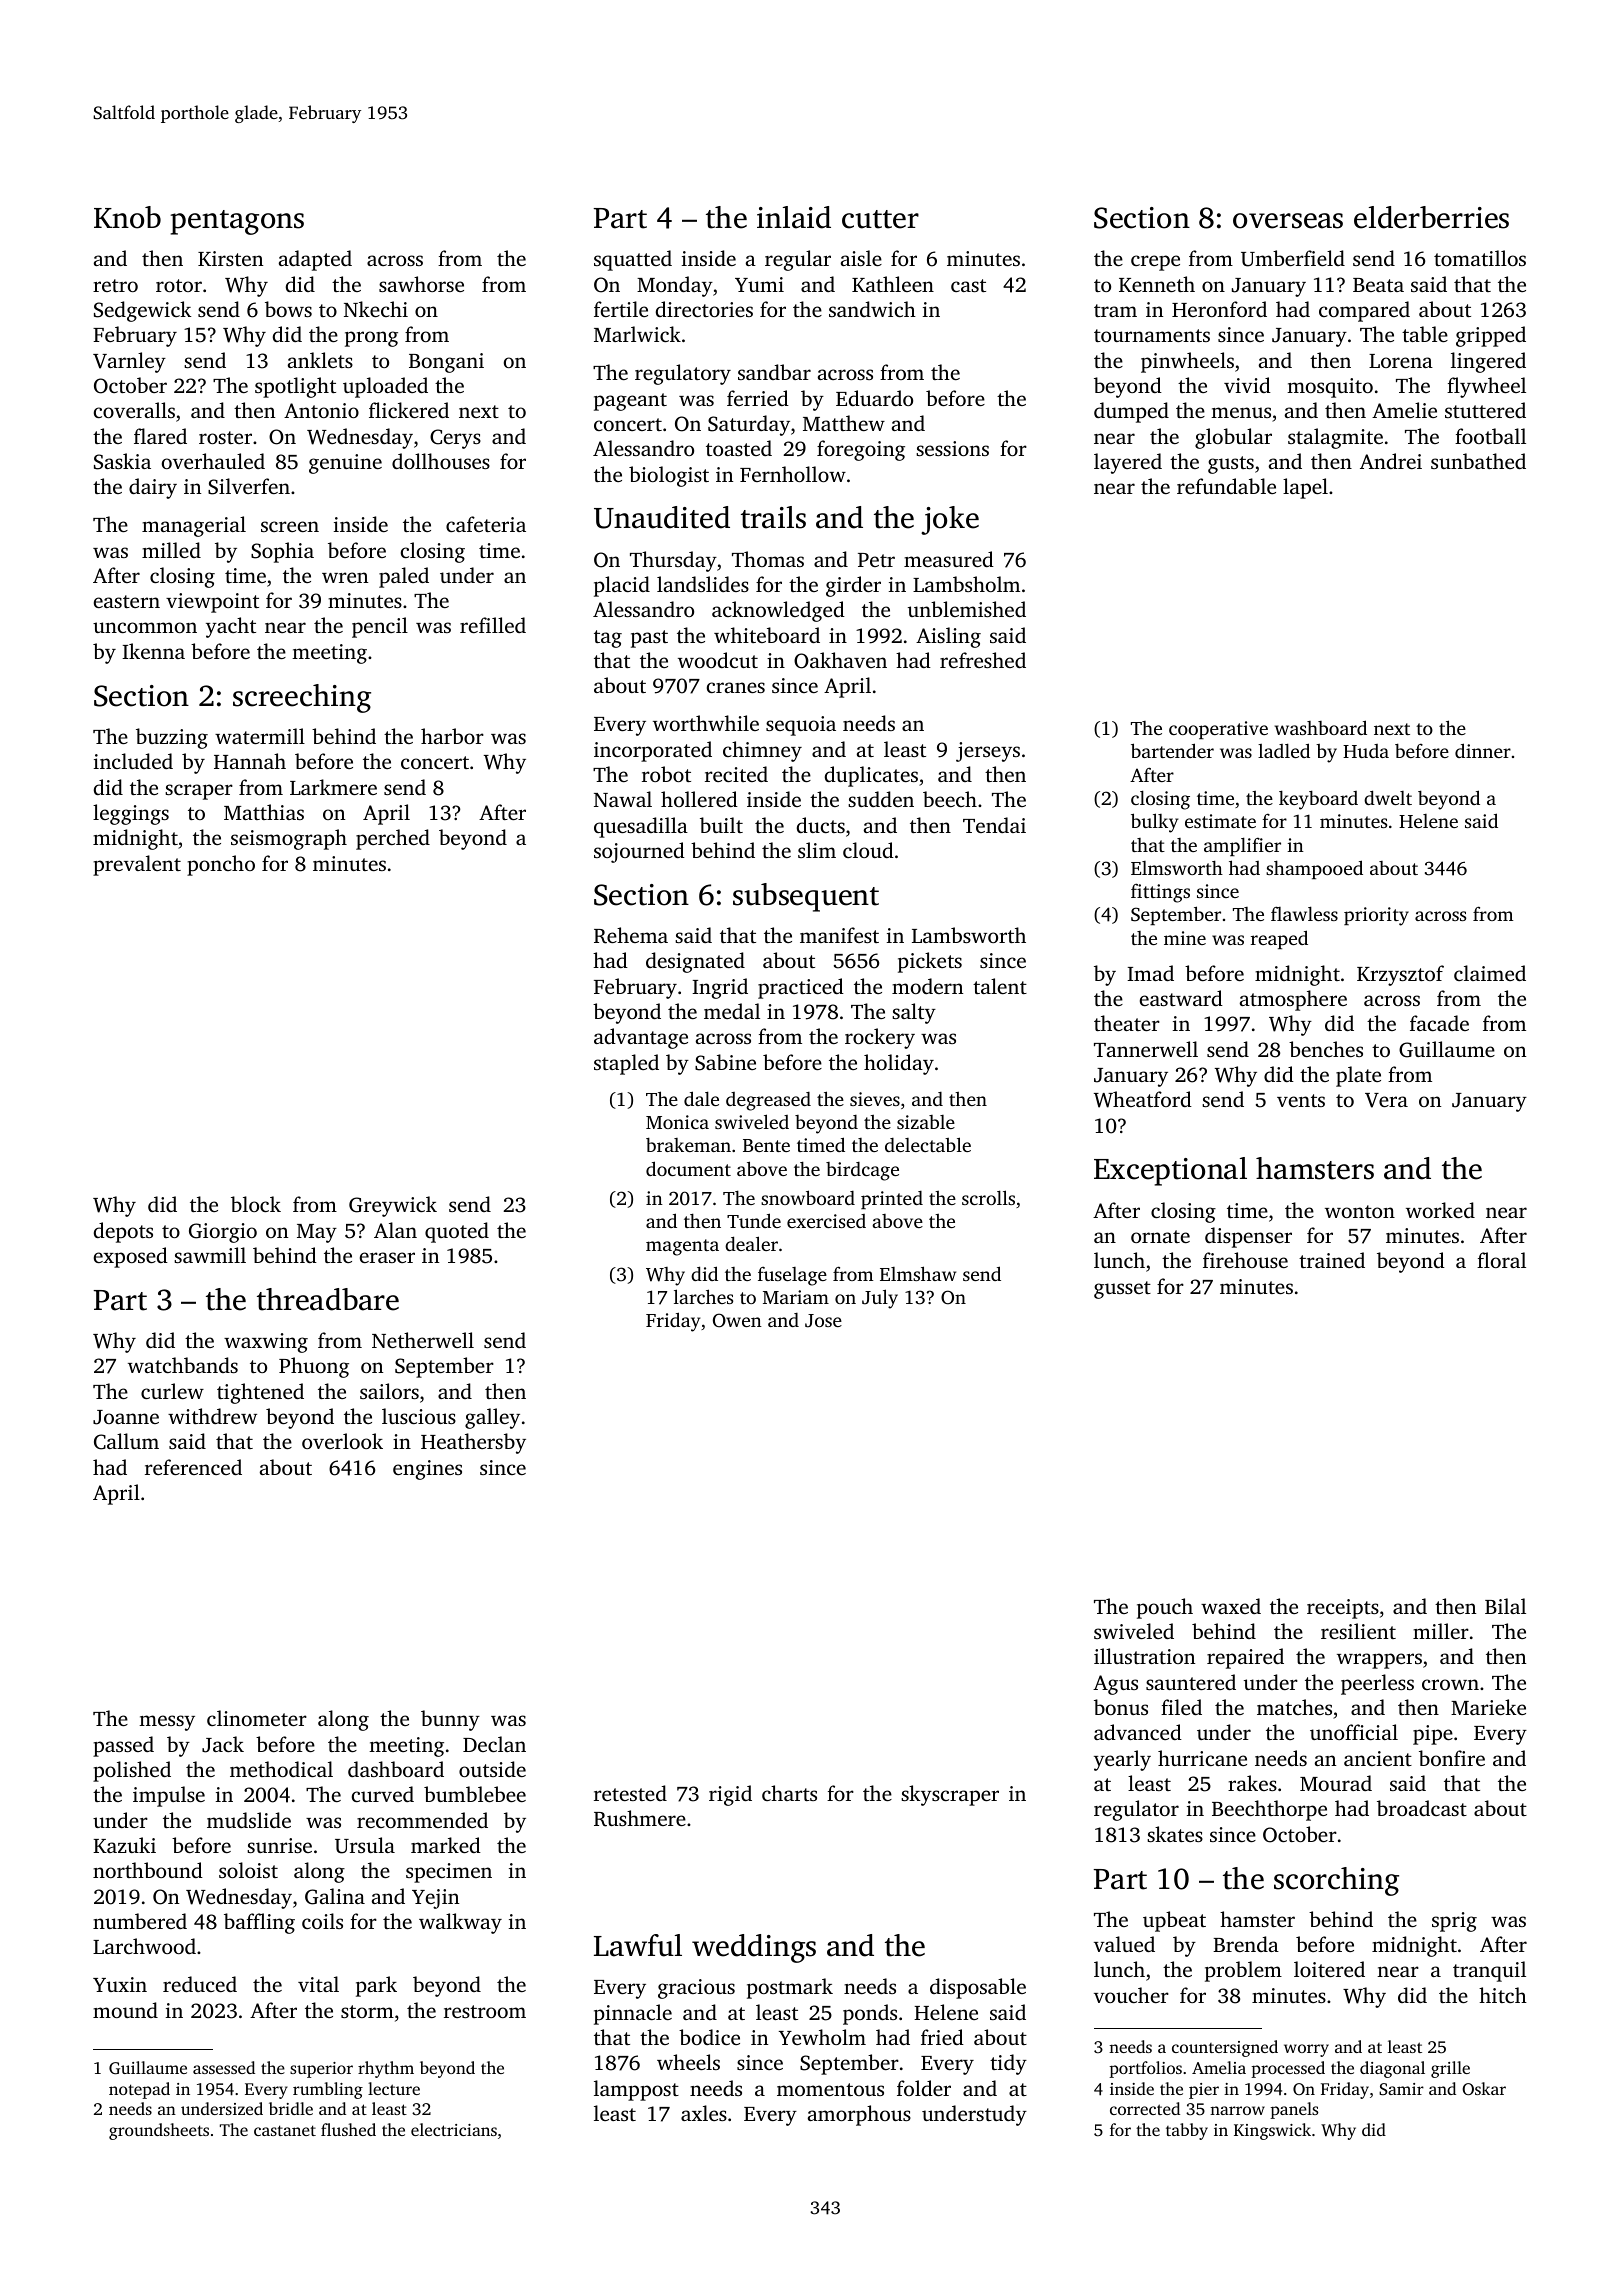 The height and width of the image is (2292, 1620). I want to click on Kingswick, so click(1272, 2131).
